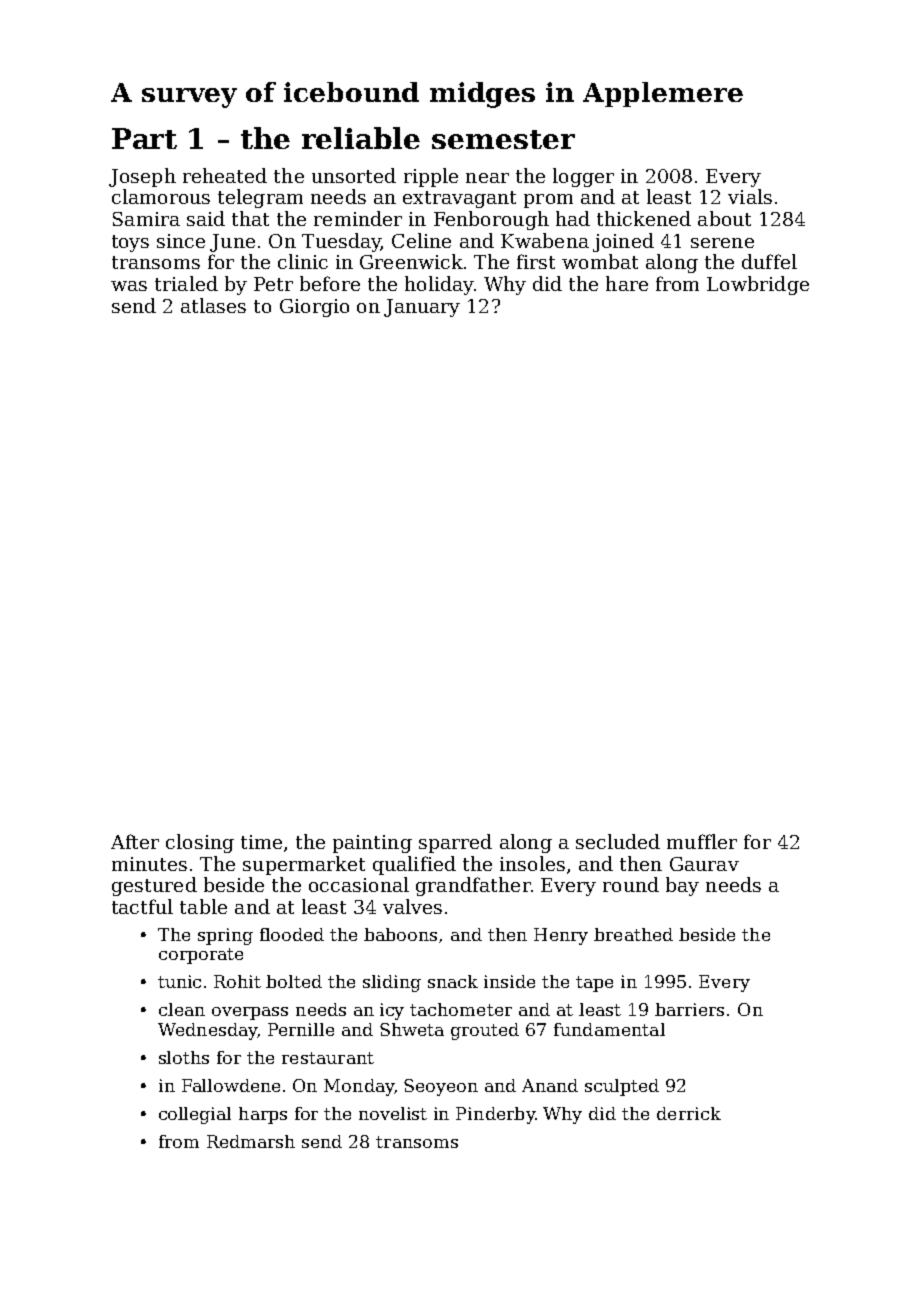 The image size is (924, 1314). What do you see at coordinates (487, 178) in the document?
I see `near` at bounding box center [487, 178].
